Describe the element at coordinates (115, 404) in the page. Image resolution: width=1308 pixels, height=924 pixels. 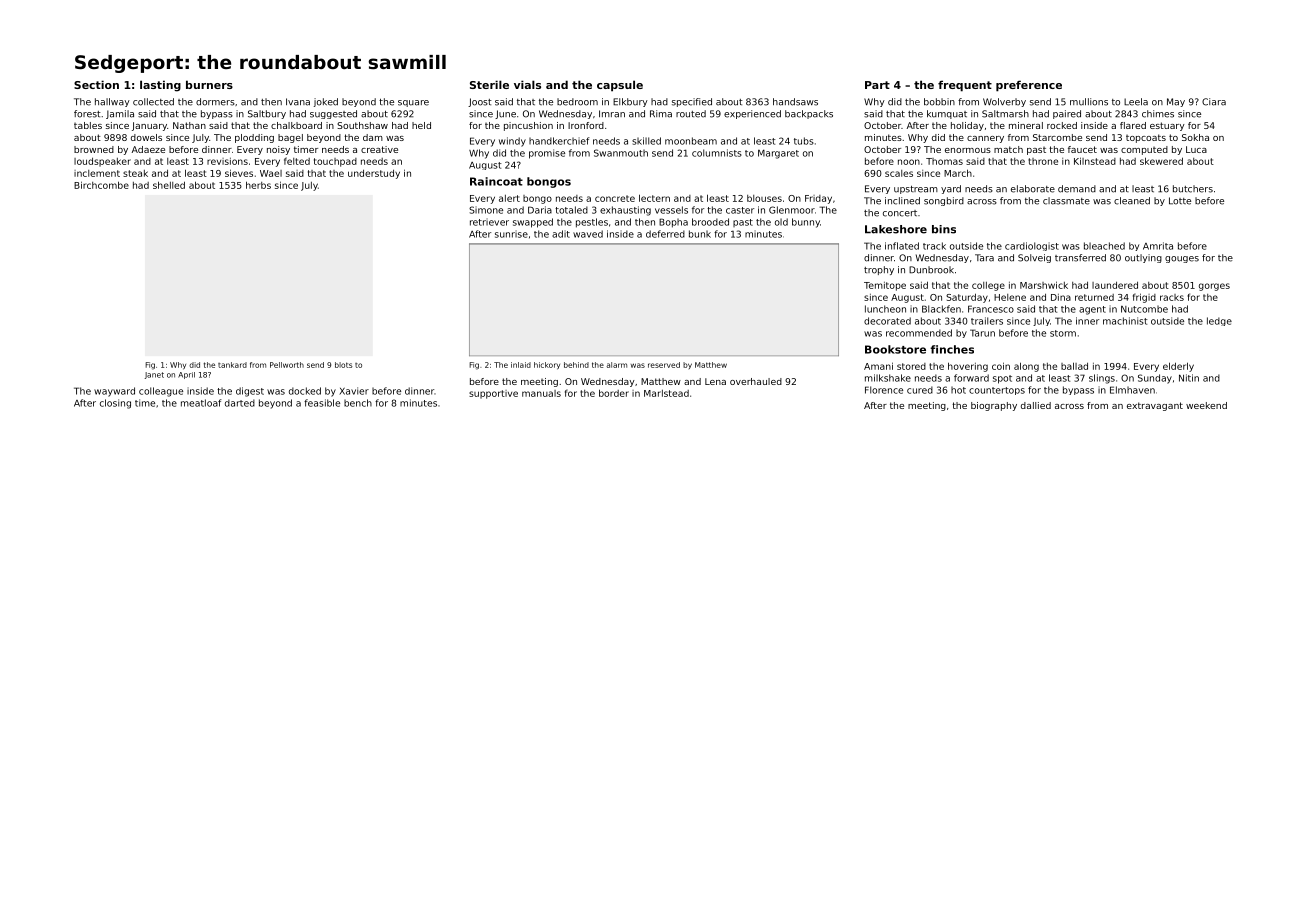
I see `closing` at that location.
